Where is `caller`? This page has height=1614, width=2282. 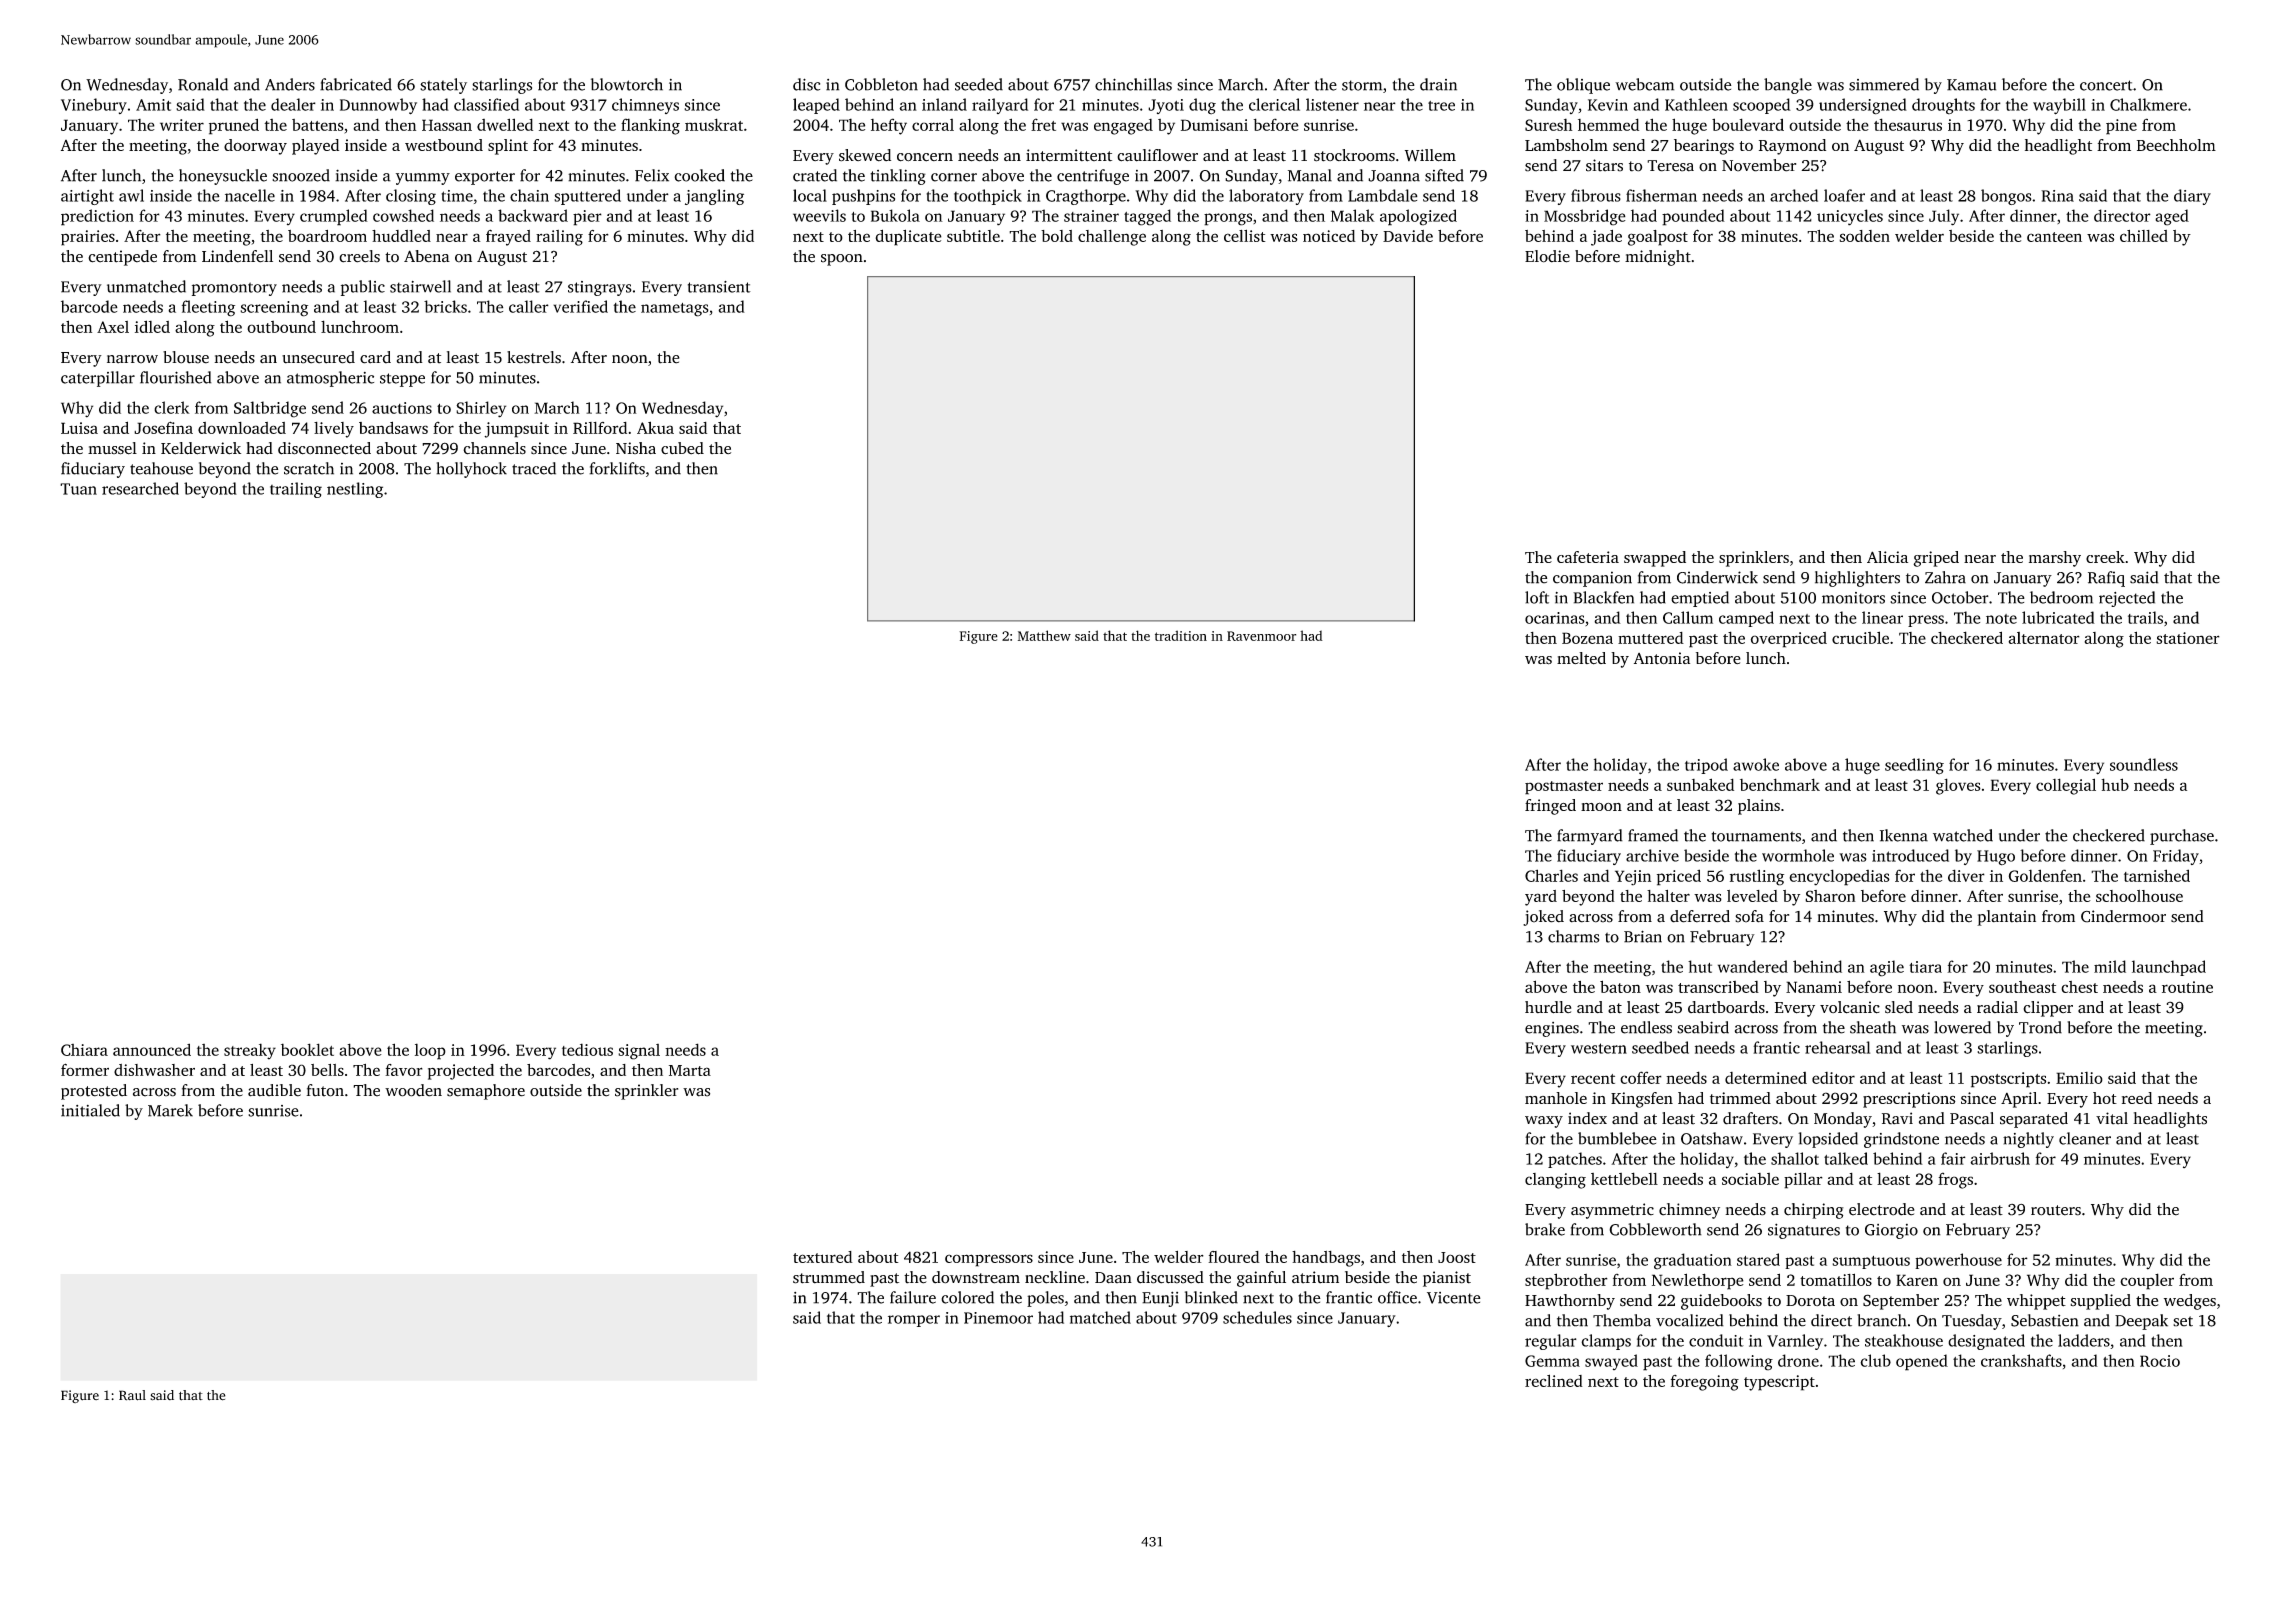
caller is located at coordinates (529, 306).
